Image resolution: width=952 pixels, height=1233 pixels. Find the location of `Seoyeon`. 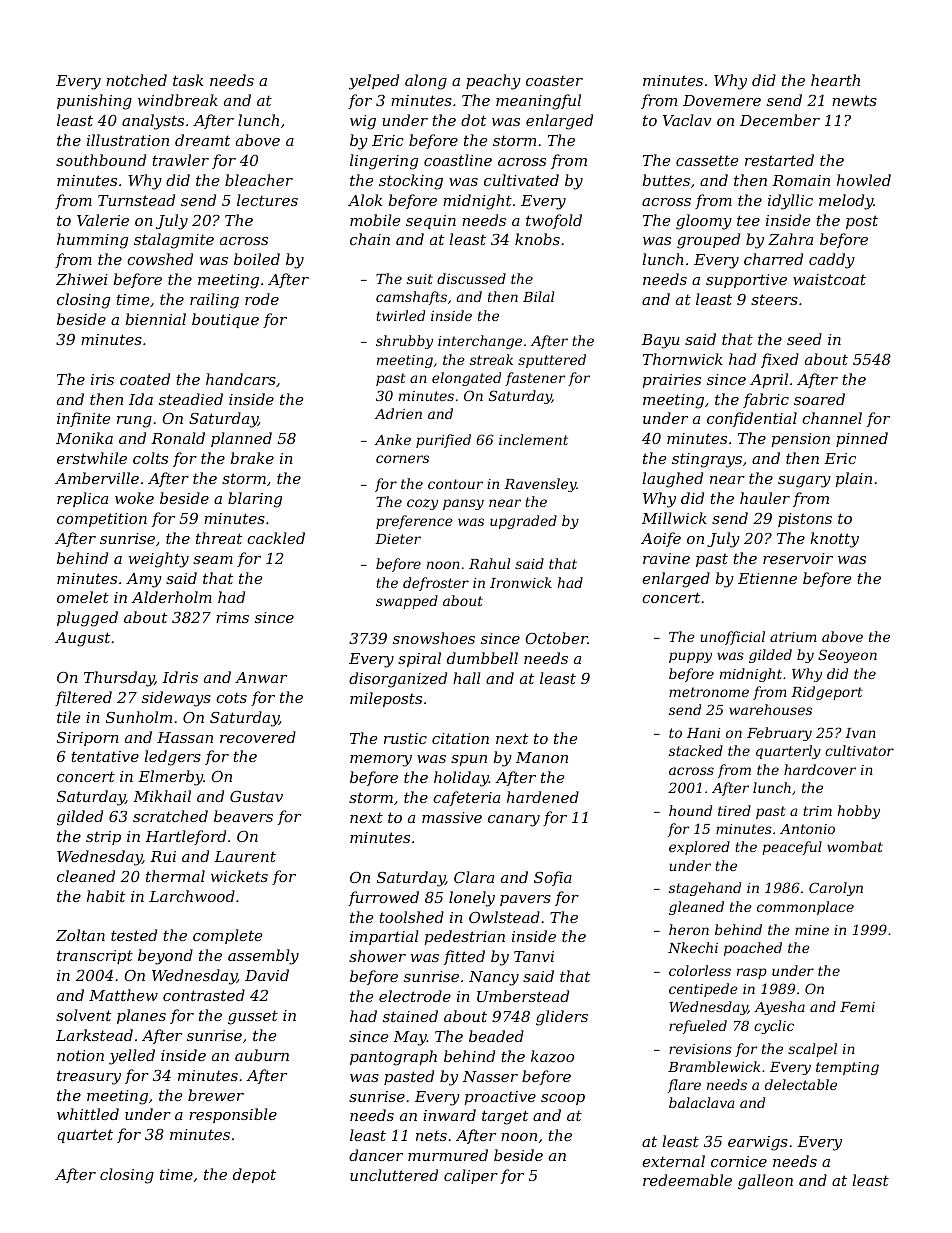

Seoyeon is located at coordinates (847, 656).
